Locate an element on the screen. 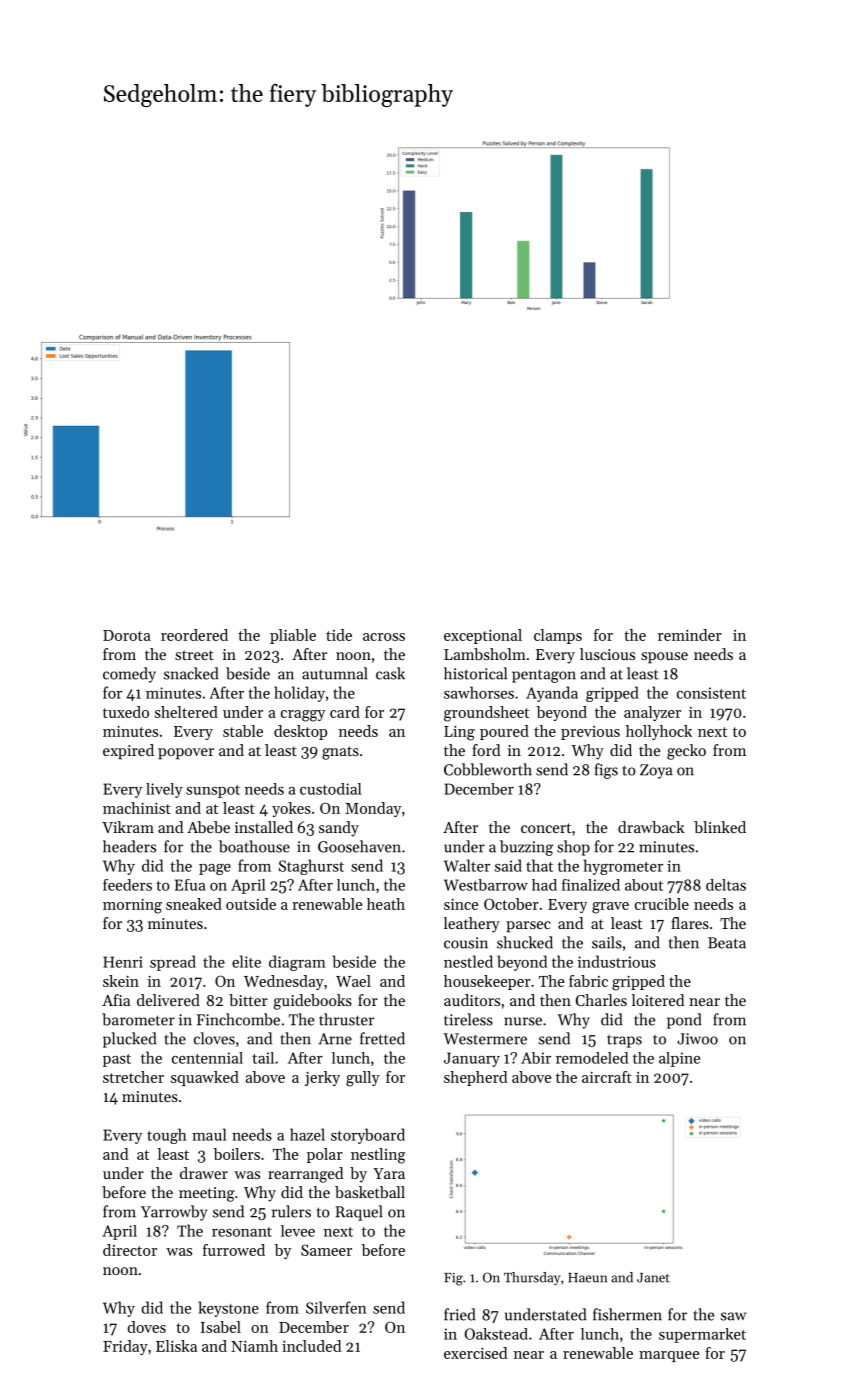 The height and width of the screenshot is (1400, 849). Wael is located at coordinates (353, 981).
